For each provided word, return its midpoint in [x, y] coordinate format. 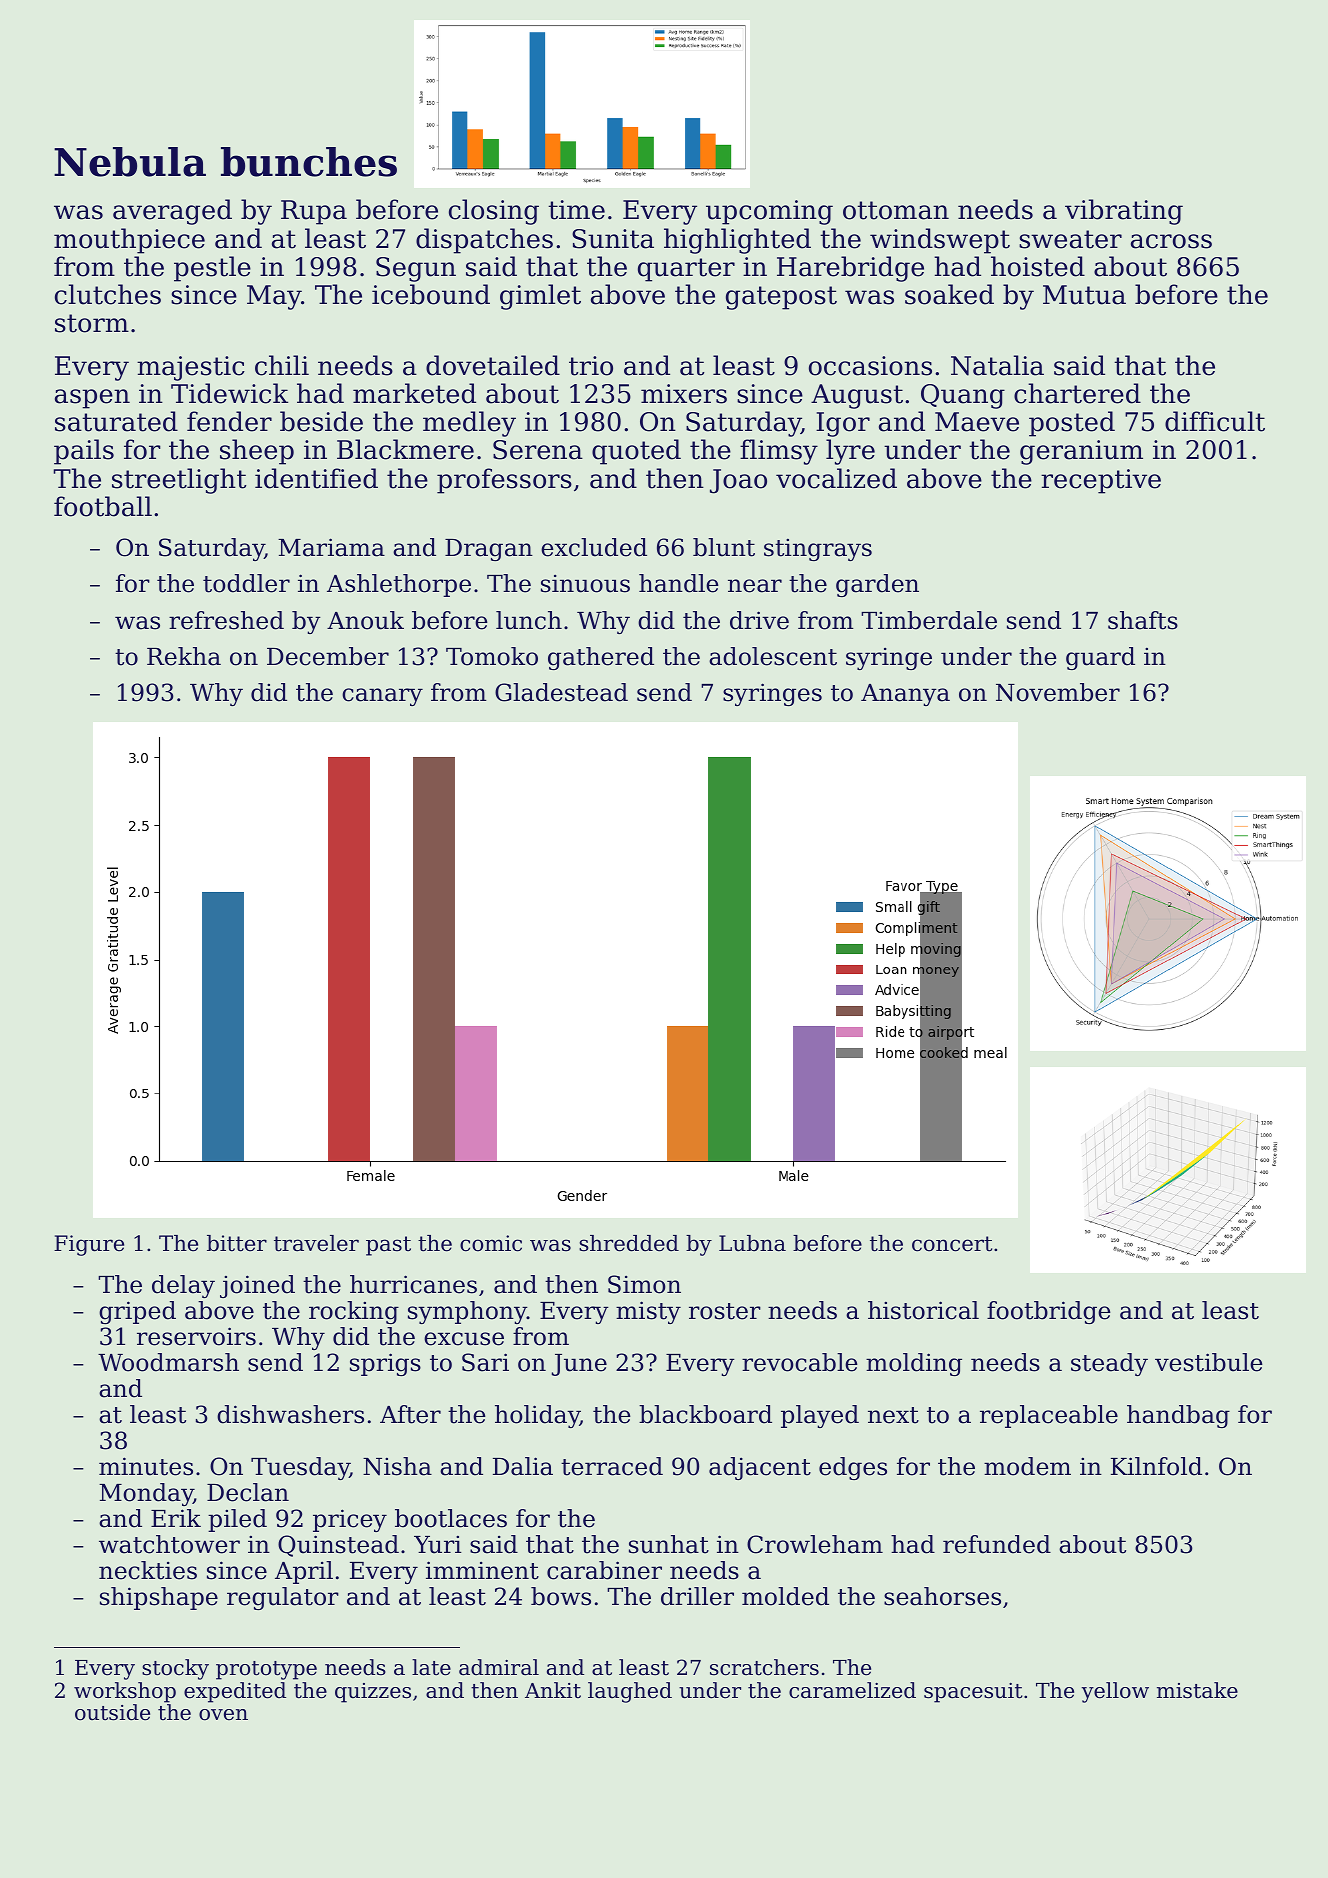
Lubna [752, 1243]
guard [1100, 658]
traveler [316, 1243]
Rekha [184, 656]
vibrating [1124, 212]
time [576, 210]
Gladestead [561, 692]
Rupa [314, 212]
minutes [146, 1466]
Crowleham [815, 1544]
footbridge [1049, 1312]
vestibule [1209, 1362]
